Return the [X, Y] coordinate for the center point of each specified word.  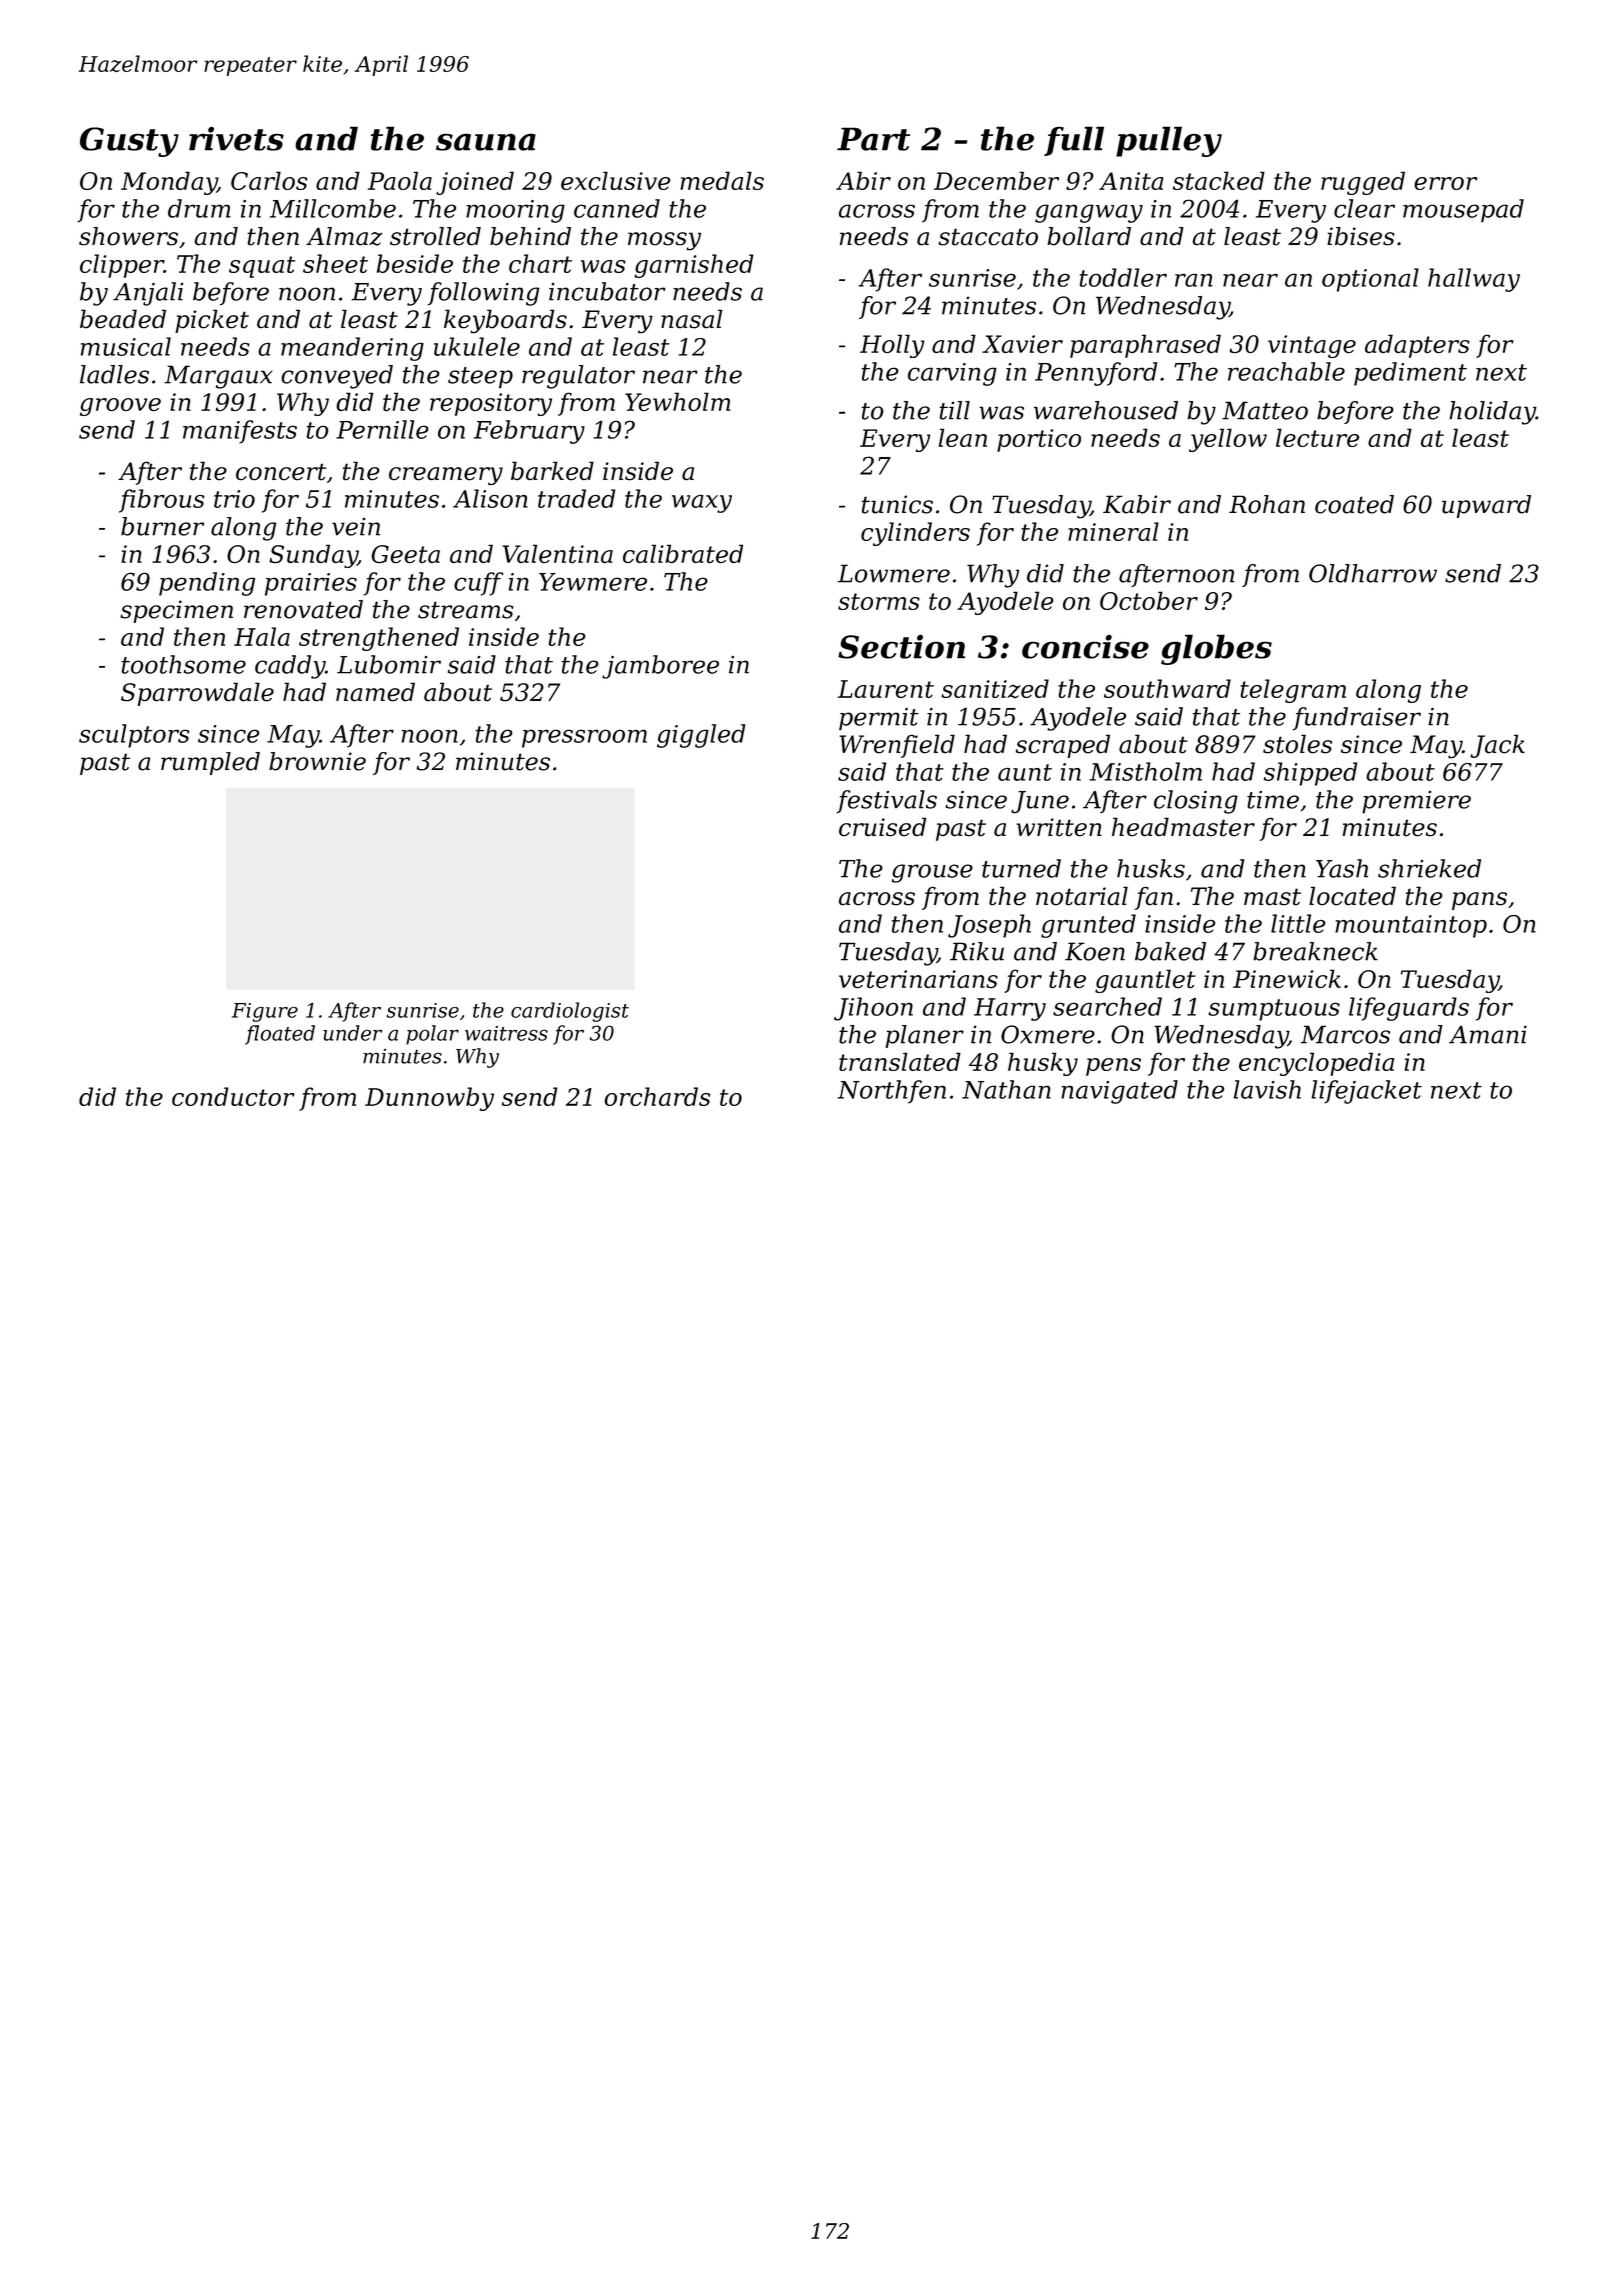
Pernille [382, 429]
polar [432, 1035]
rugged [1363, 183]
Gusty [129, 142]
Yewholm [678, 402]
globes [1216, 649]
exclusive [616, 180]
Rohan [1267, 504]
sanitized [995, 688]
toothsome [183, 664]
